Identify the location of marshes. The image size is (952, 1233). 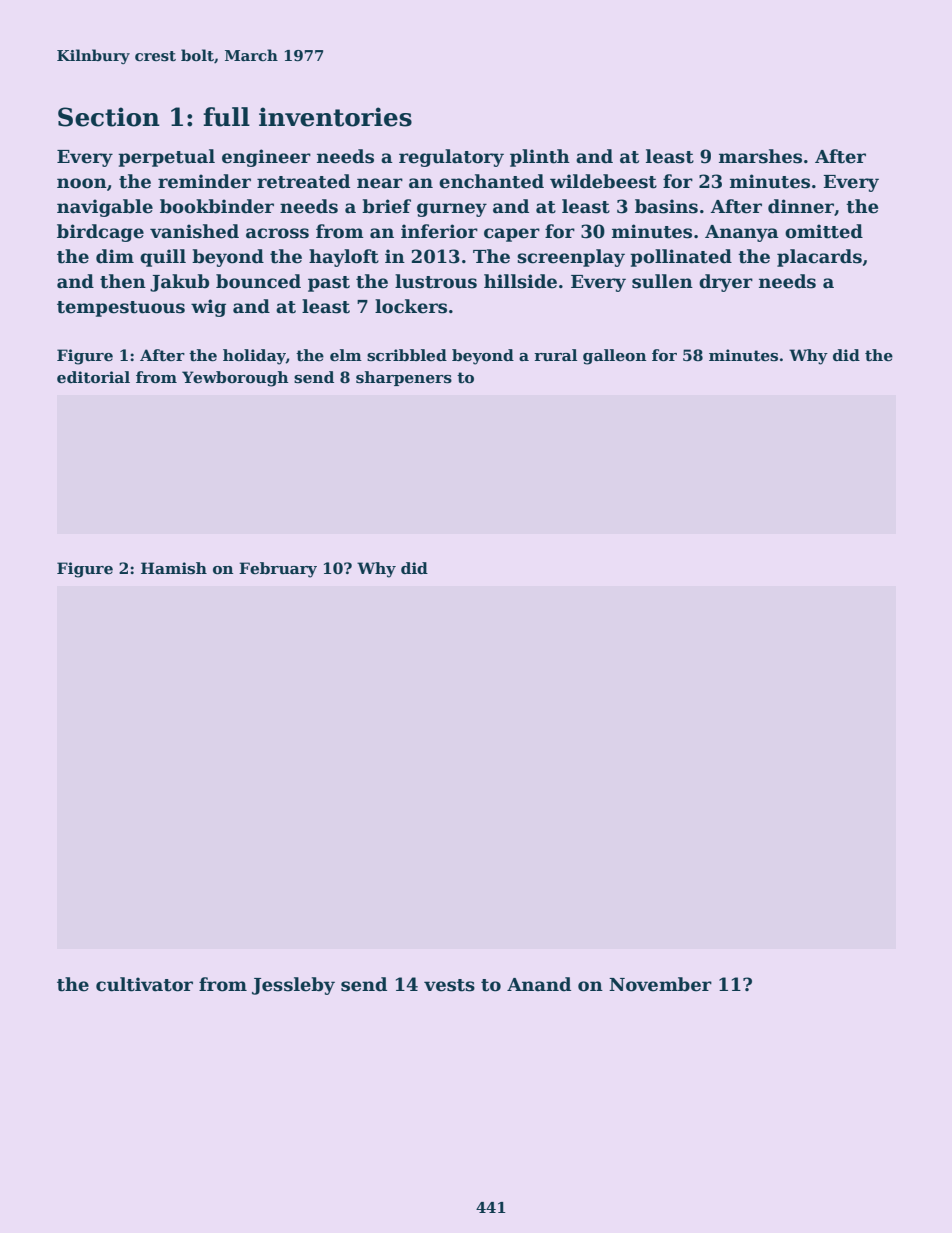
(760, 156).
